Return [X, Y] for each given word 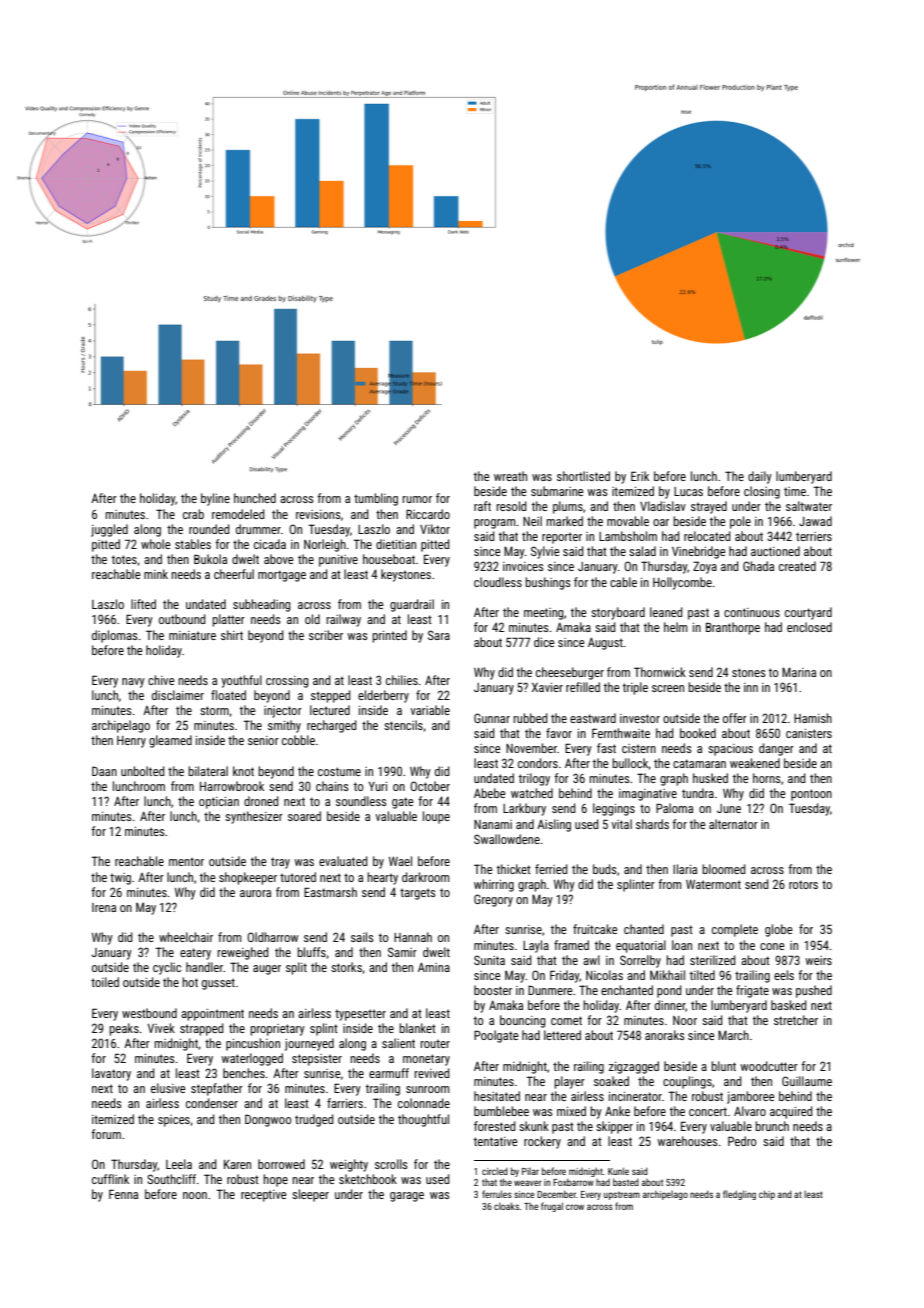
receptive [264, 1196]
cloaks [506, 1206]
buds [605, 869]
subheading [262, 605]
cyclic [167, 968]
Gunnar [492, 718]
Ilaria [685, 869]
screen [668, 688]
